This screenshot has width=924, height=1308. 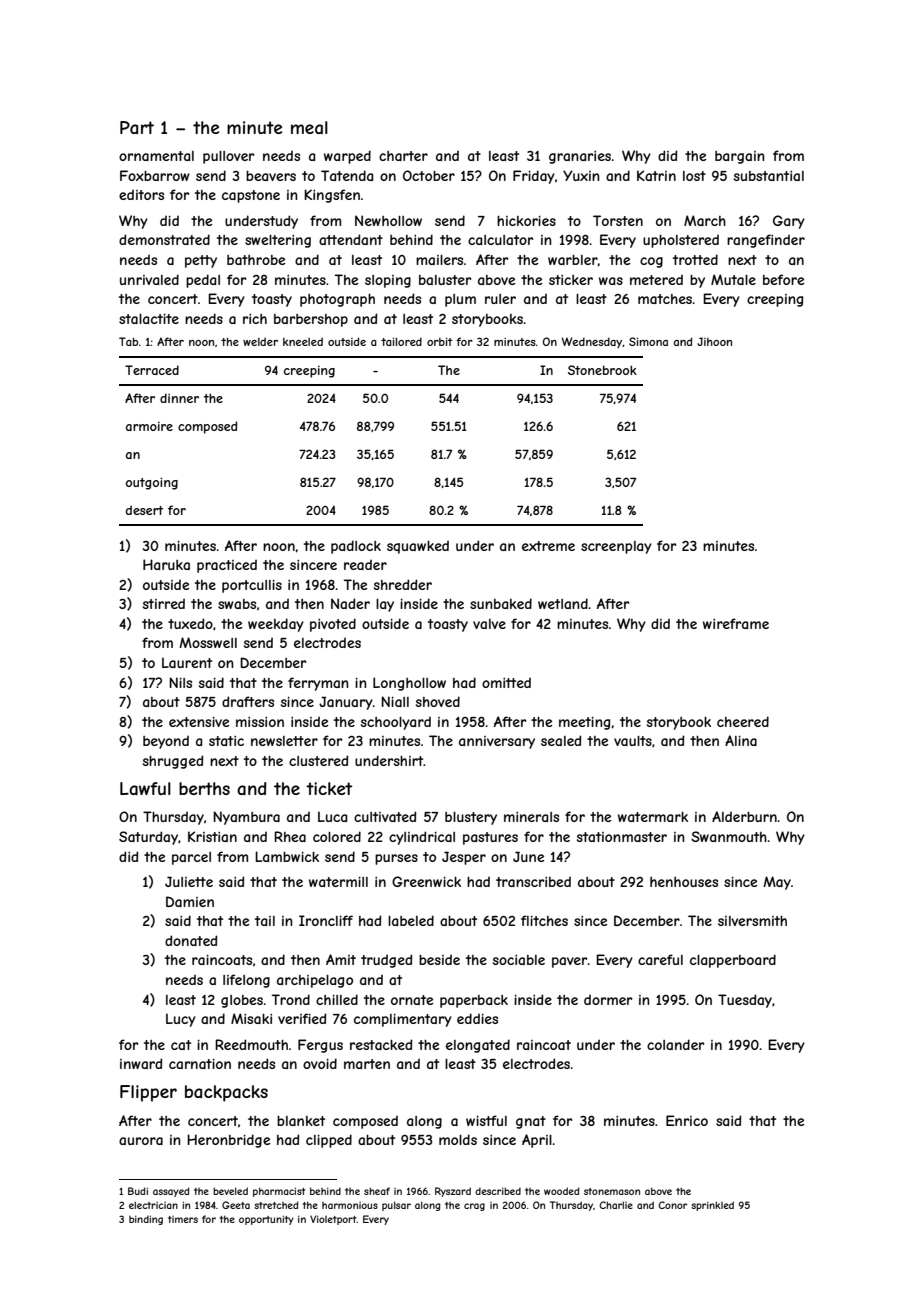 I want to click on bargain, so click(x=740, y=157).
